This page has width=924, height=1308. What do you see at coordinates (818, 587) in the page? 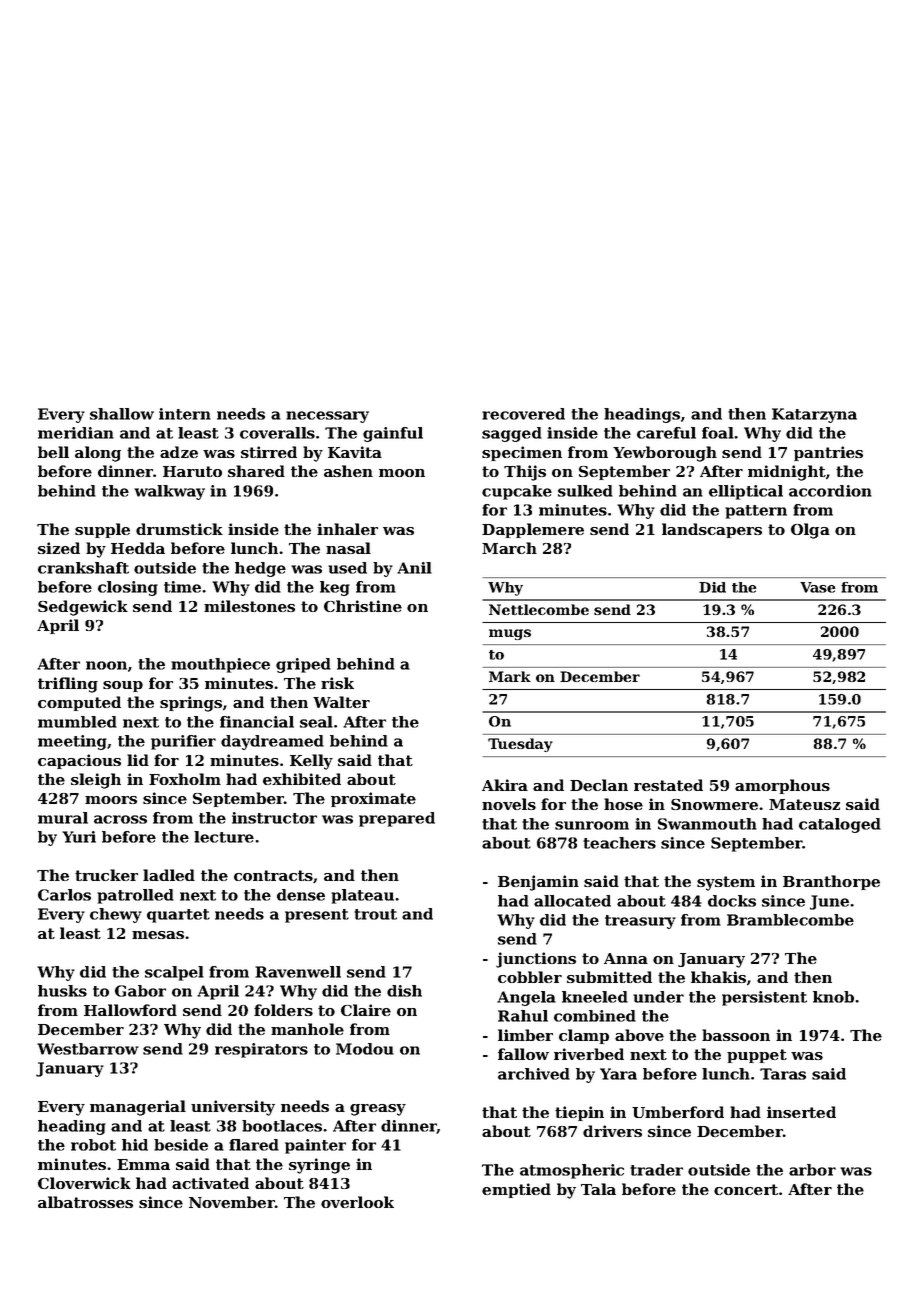
I see `Vase` at bounding box center [818, 587].
